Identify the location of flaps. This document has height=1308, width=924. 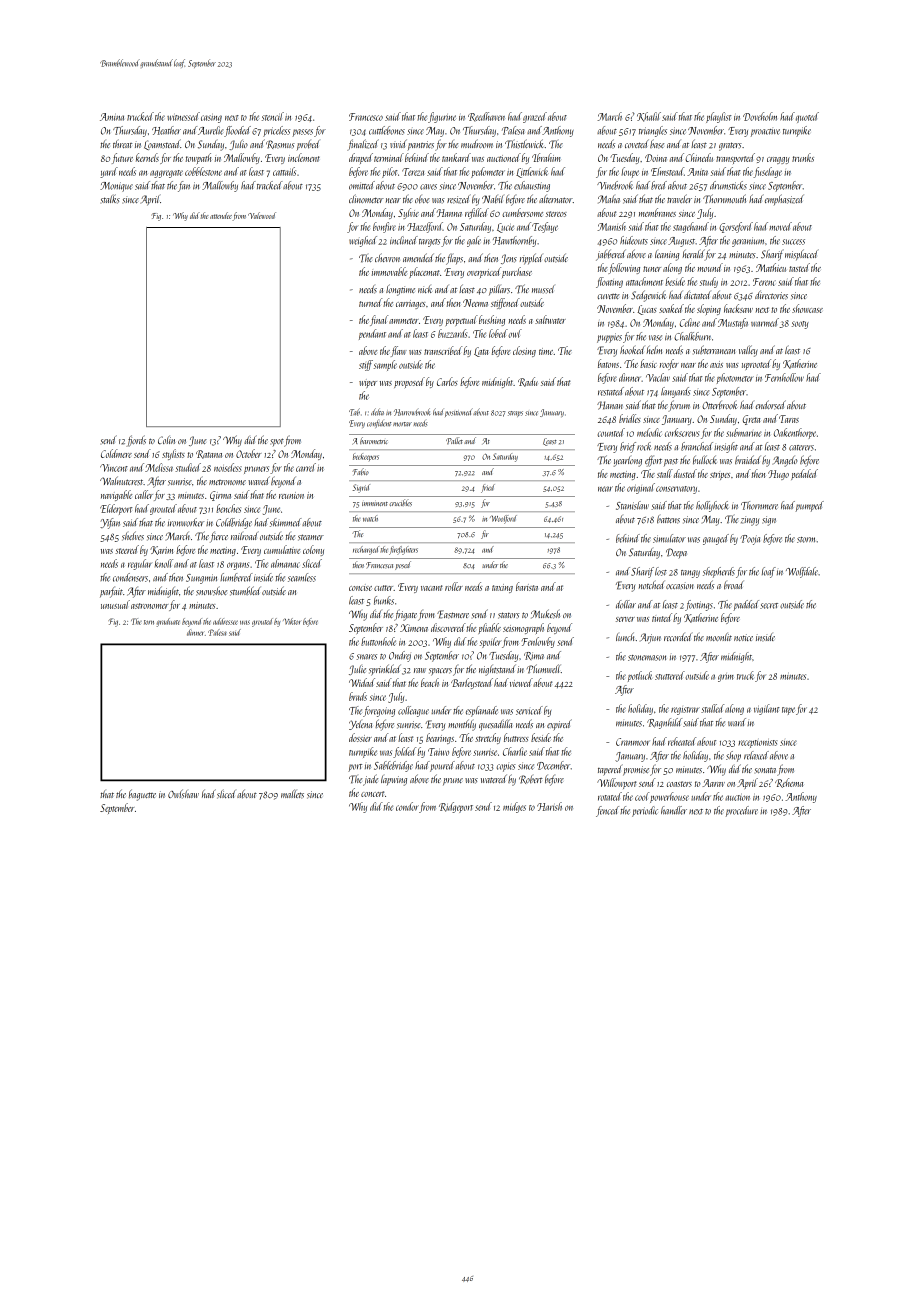
(454, 259).
